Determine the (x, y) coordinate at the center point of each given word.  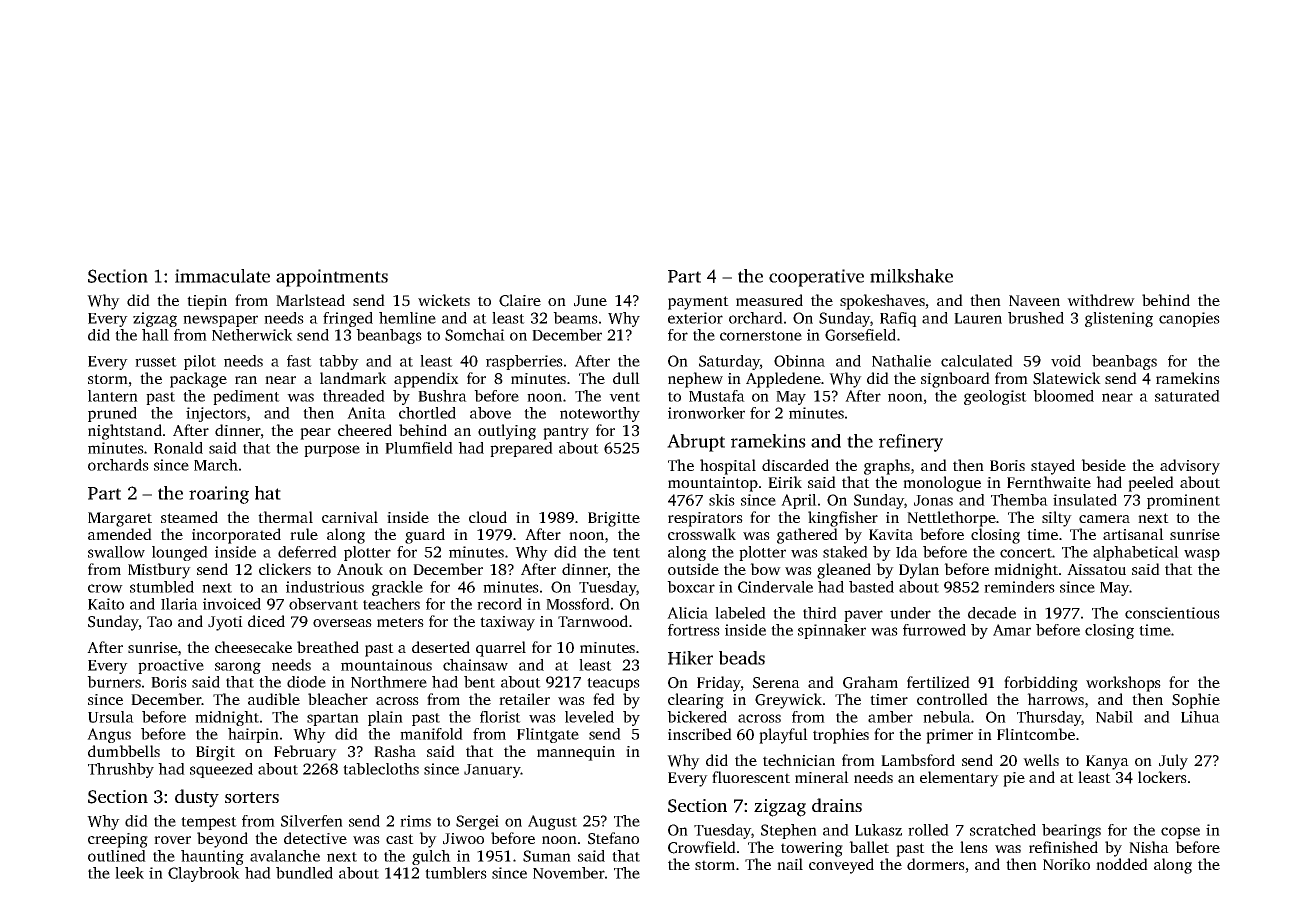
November (569, 873)
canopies (1189, 319)
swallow (116, 552)
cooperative (816, 278)
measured (769, 300)
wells (1041, 760)
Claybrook (204, 874)
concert (1026, 553)
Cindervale (775, 587)
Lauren (978, 318)
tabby (339, 362)
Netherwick (252, 335)
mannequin (576, 753)
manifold (431, 734)
